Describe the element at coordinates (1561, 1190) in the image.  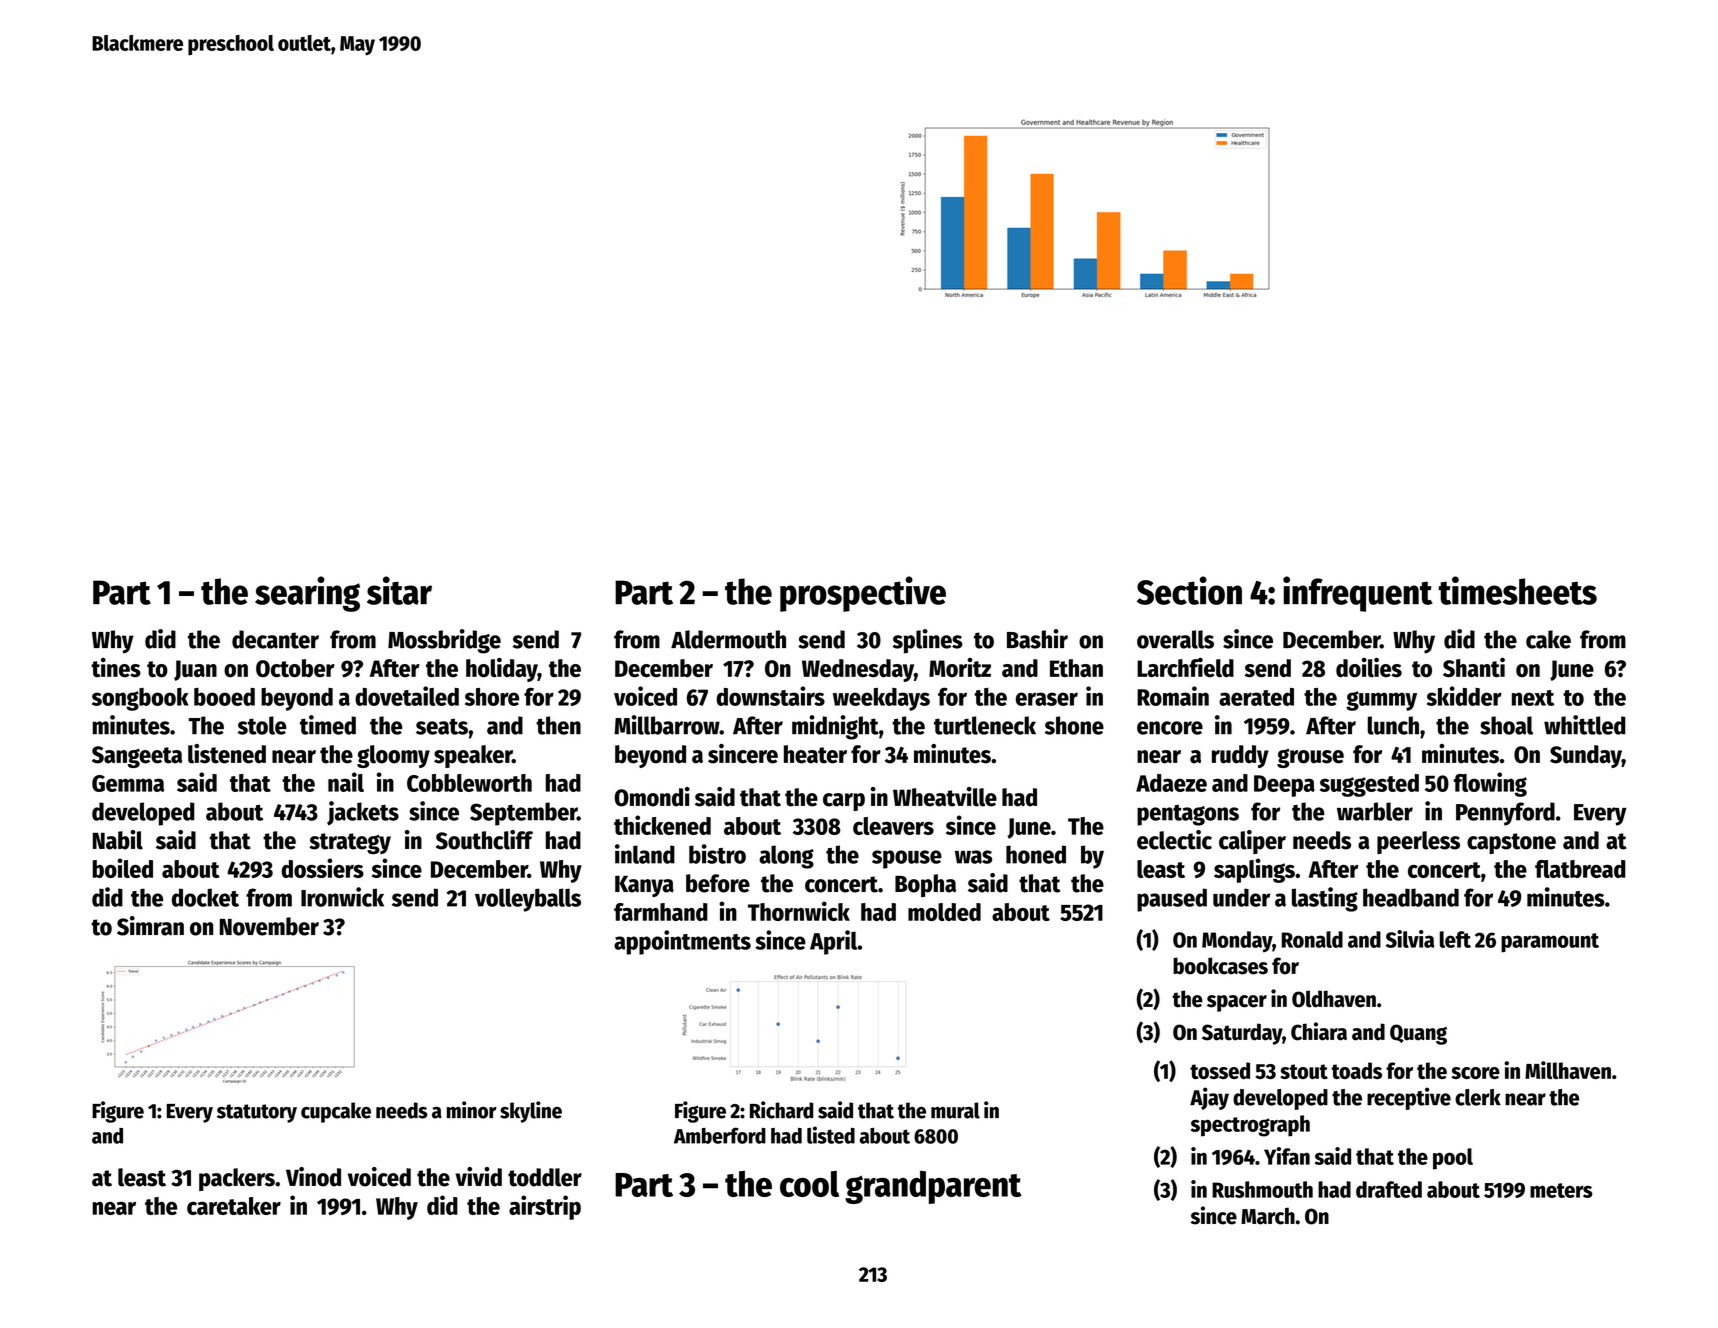
I see `meters` at that location.
